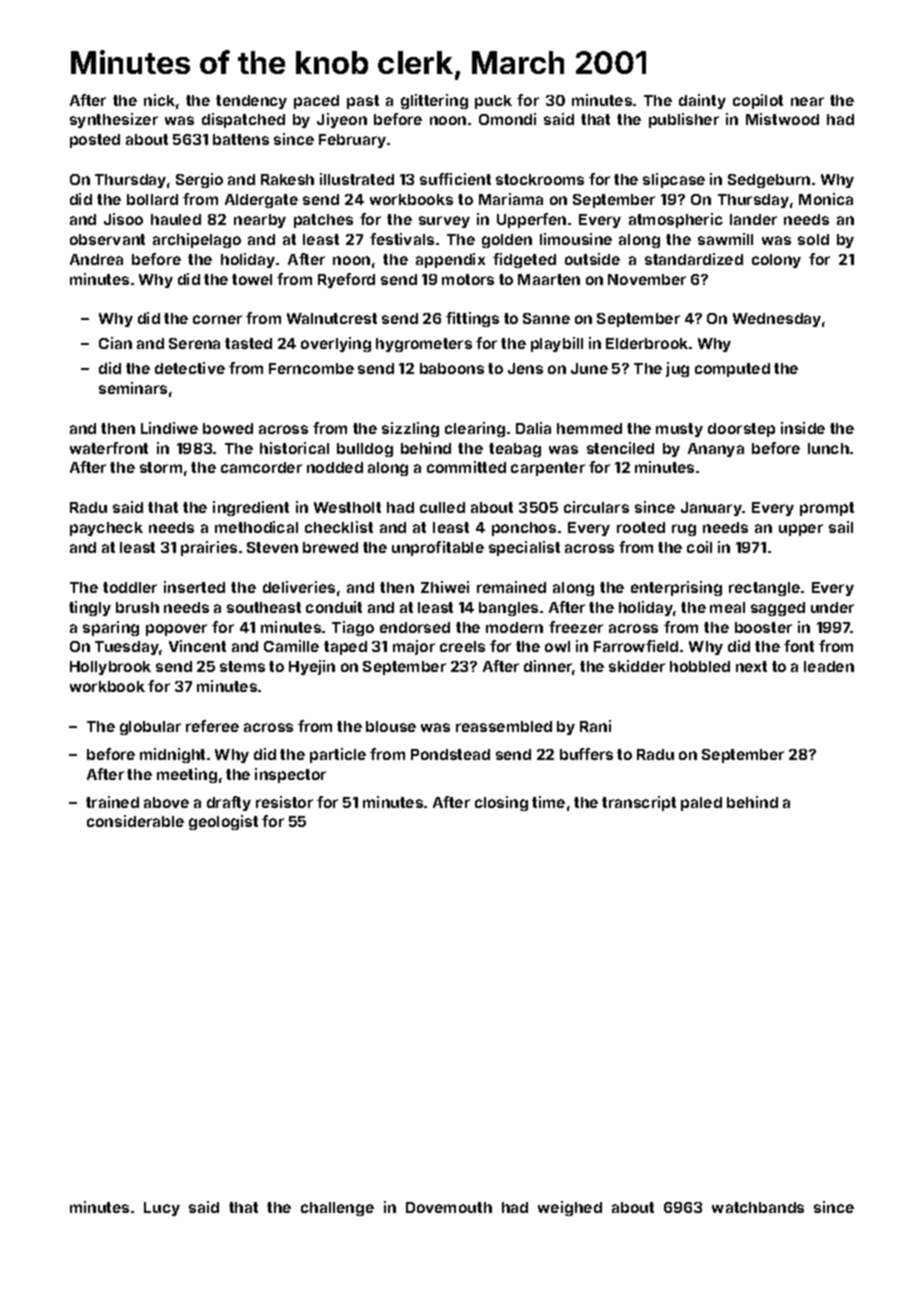 The width and height of the screenshot is (924, 1308). Describe the element at coordinates (337, 1209) in the screenshot. I see `challenge` at that location.
